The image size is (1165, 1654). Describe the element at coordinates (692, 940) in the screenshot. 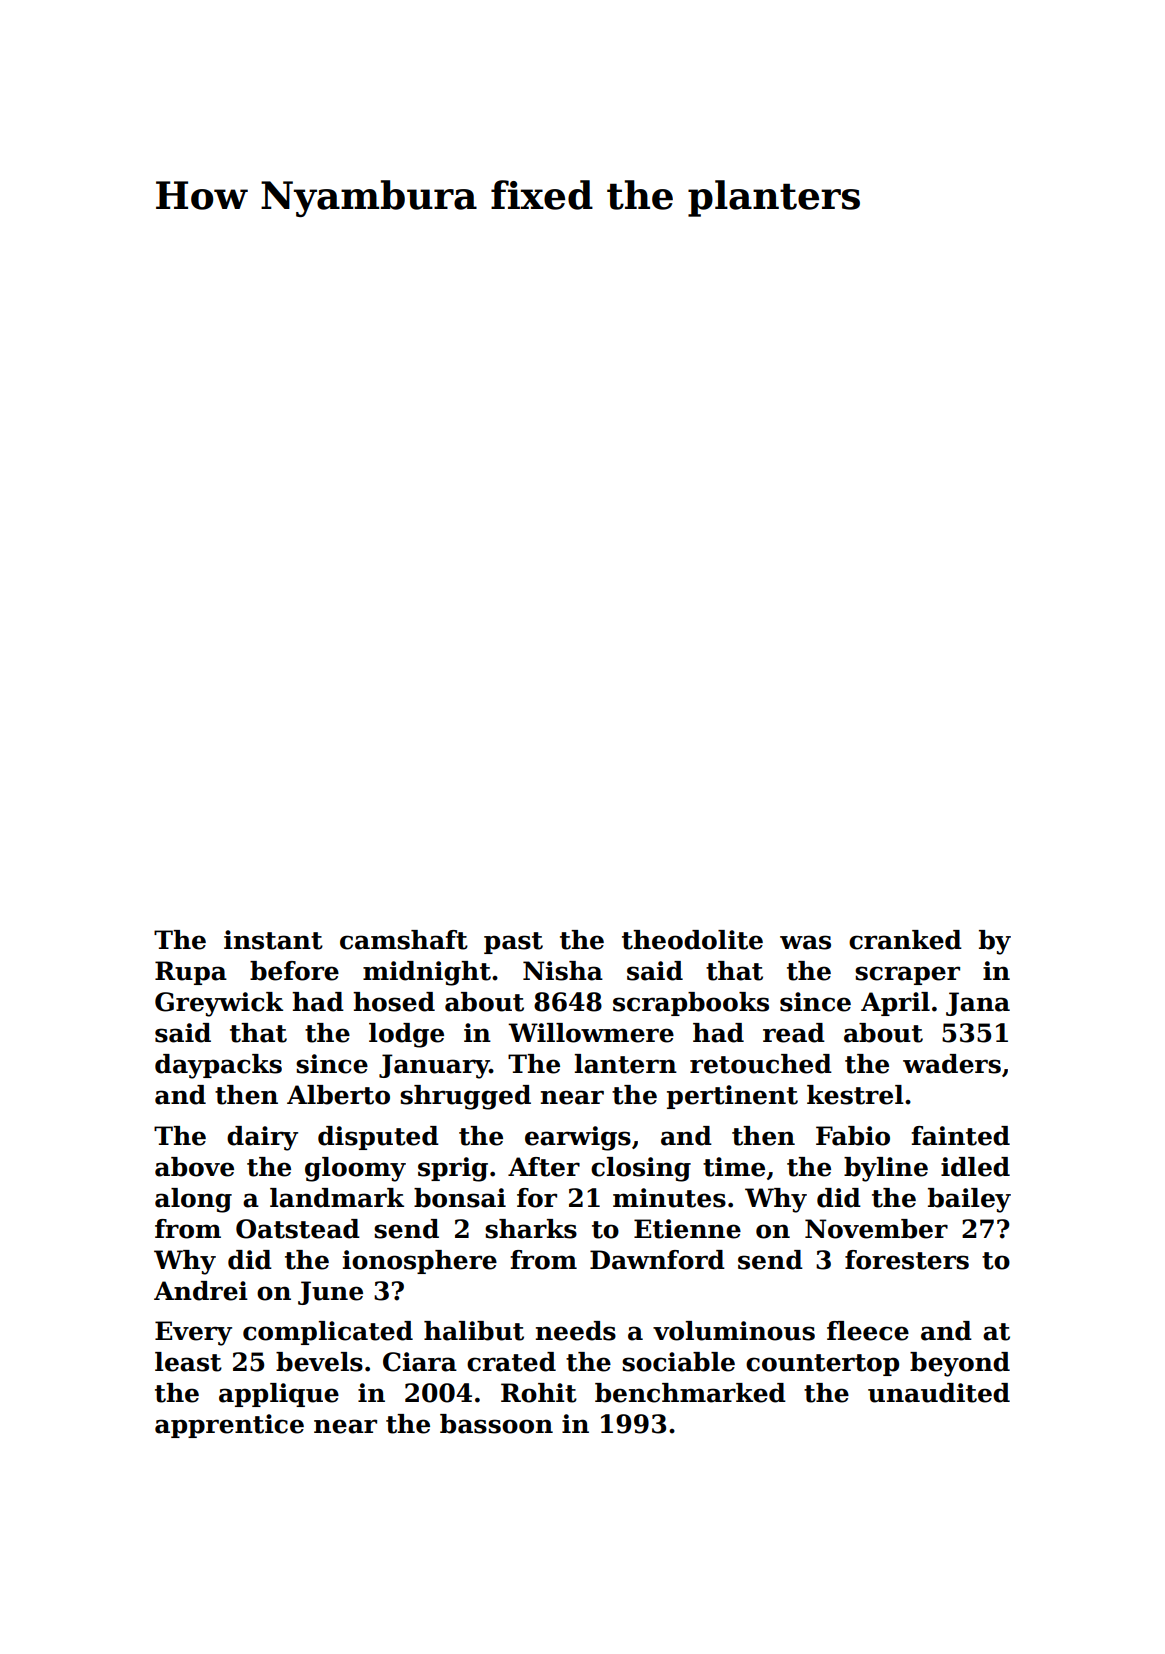

I see `theodolite` at that location.
